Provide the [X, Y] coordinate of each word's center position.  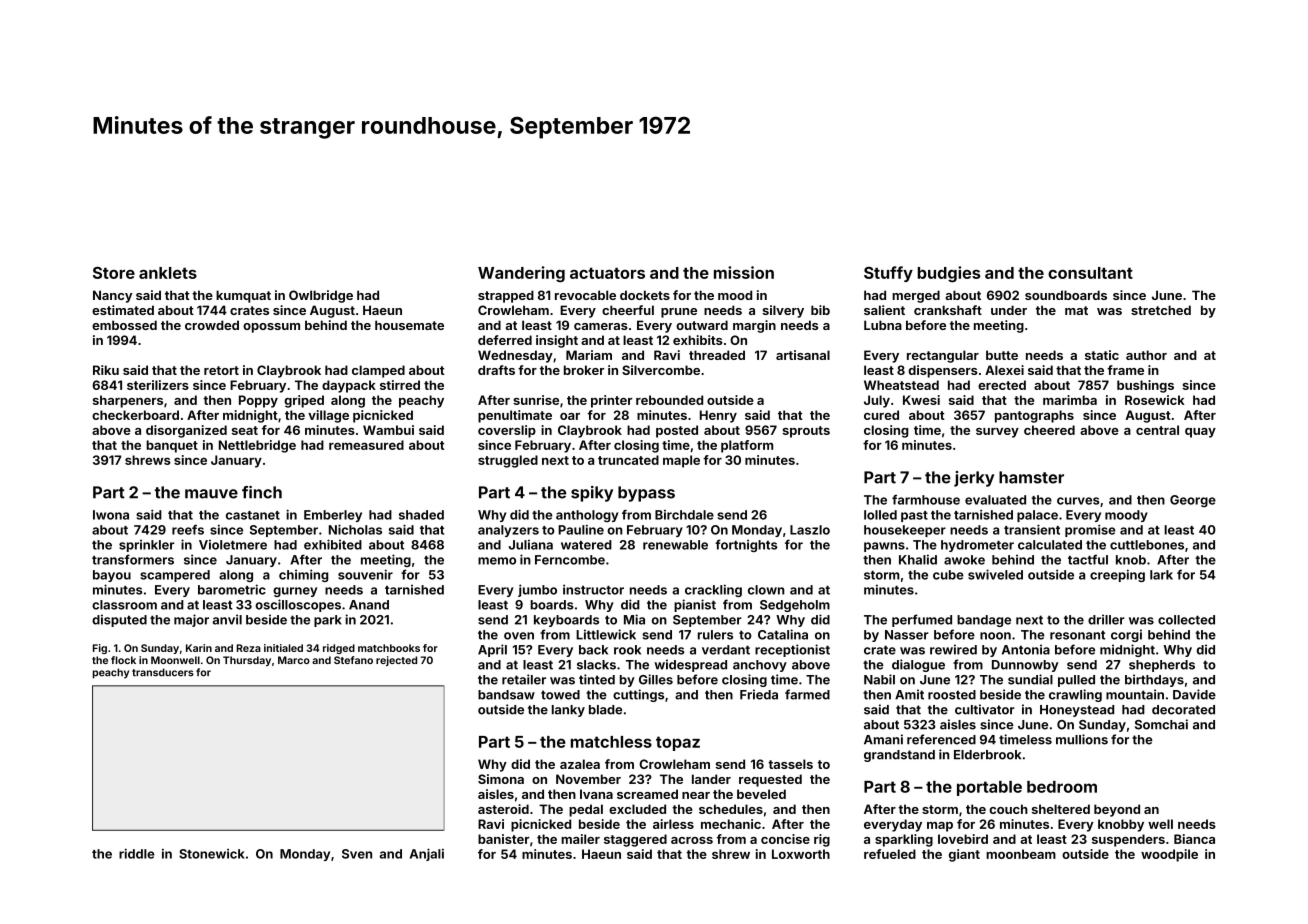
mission [744, 272]
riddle [137, 853]
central [1157, 430]
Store [114, 273]
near [696, 795]
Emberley [333, 516]
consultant [1090, 273]
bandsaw [506, 695]
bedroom [1062, 787]
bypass [646, 494]
